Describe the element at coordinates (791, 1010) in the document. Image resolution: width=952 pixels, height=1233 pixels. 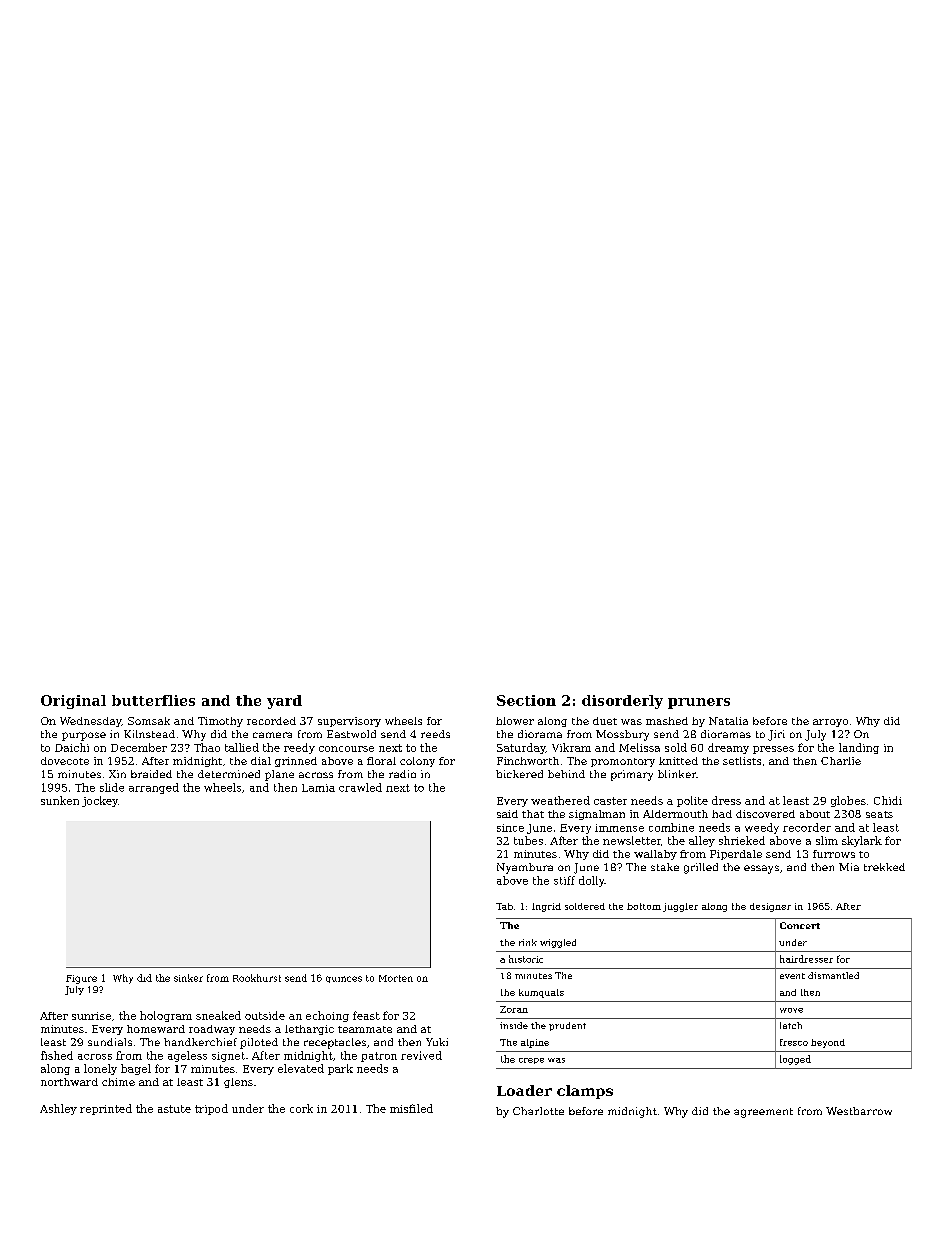
I see `wove` at that location.
